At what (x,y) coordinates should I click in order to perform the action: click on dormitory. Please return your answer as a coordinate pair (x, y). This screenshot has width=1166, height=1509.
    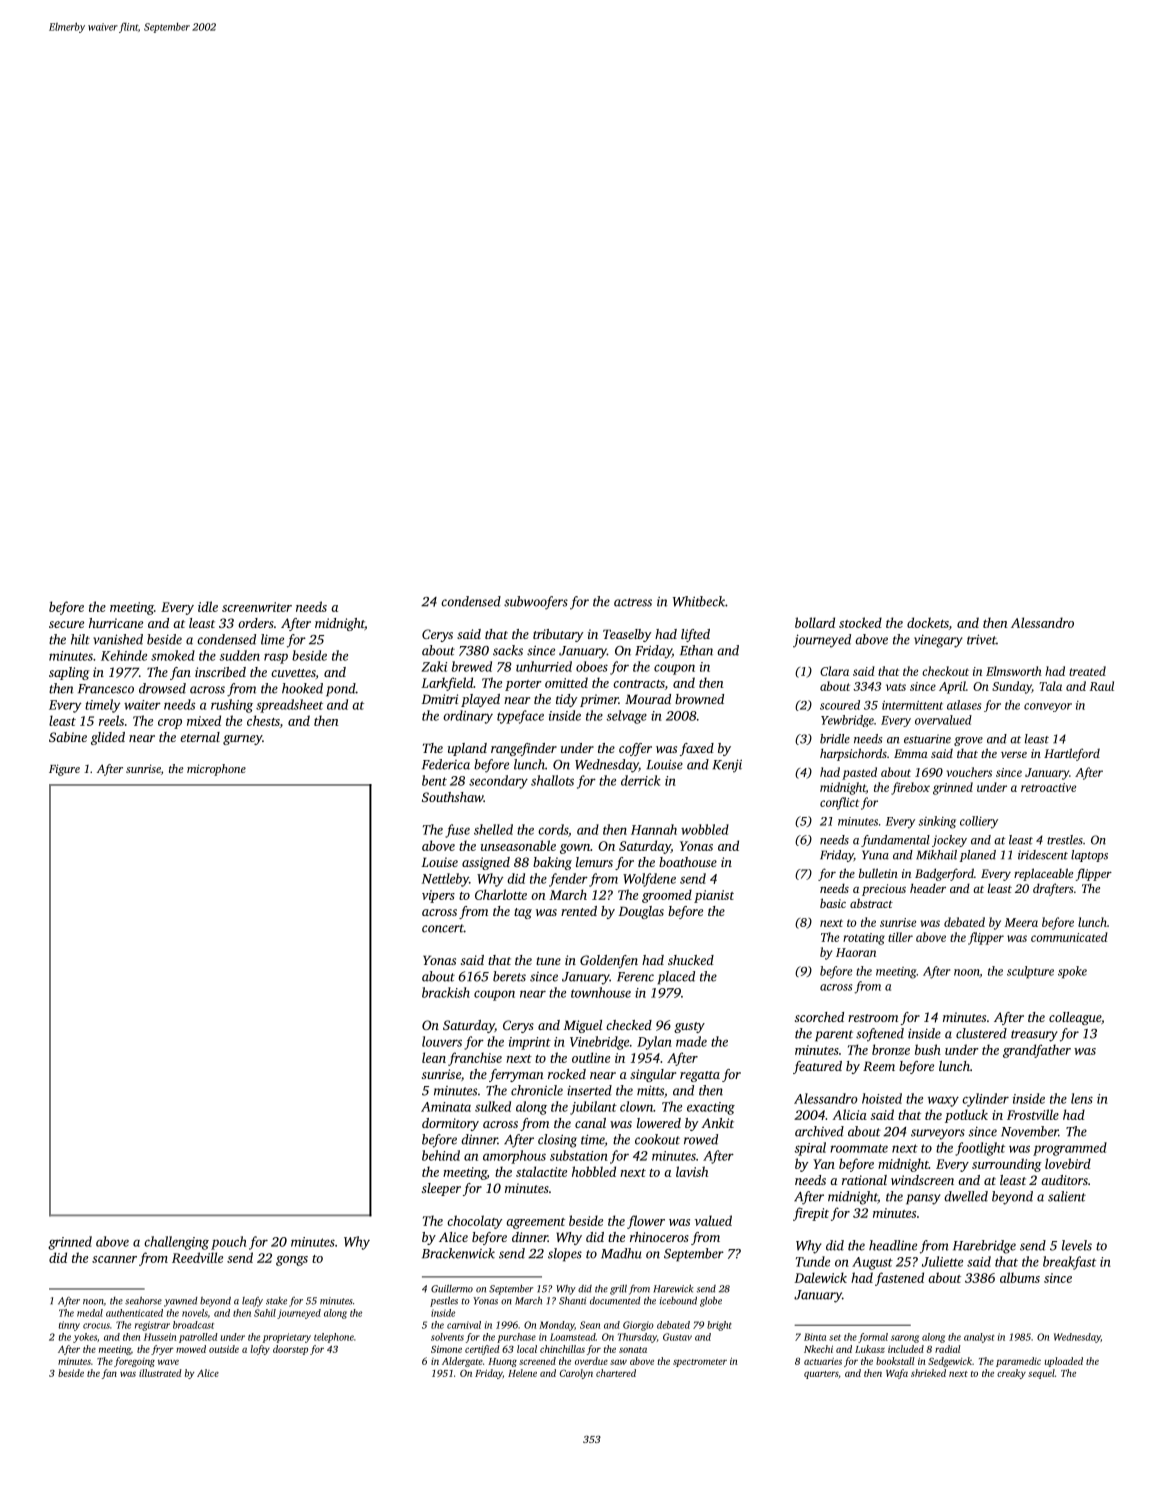
    Looking at the image, I should click on (450, 1124).
